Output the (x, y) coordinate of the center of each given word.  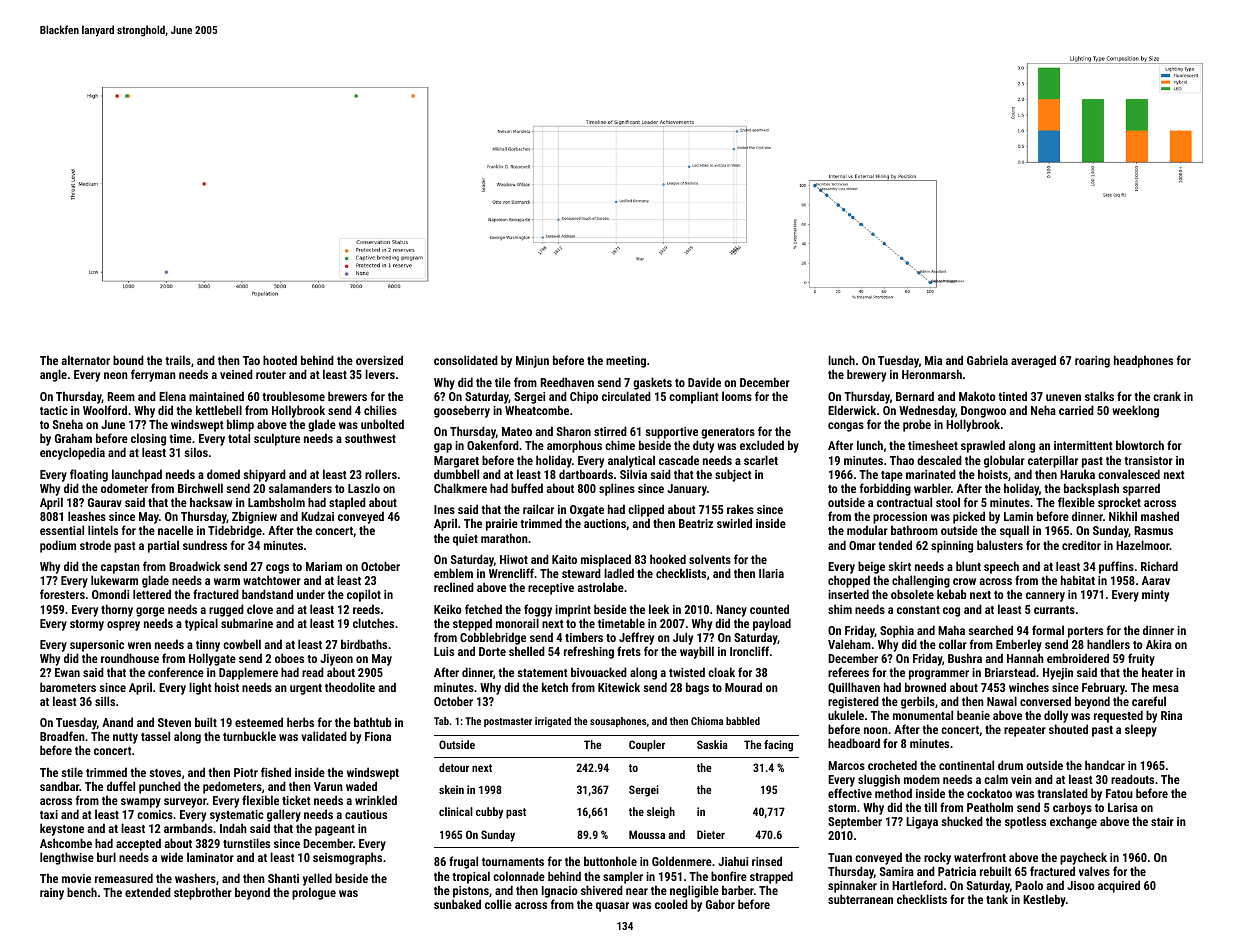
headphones (1143, 361)
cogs (277, 569)
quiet (465, 540)
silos (196, 452)
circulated (626, 396)
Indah (233, 828)
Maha (951, 630)
